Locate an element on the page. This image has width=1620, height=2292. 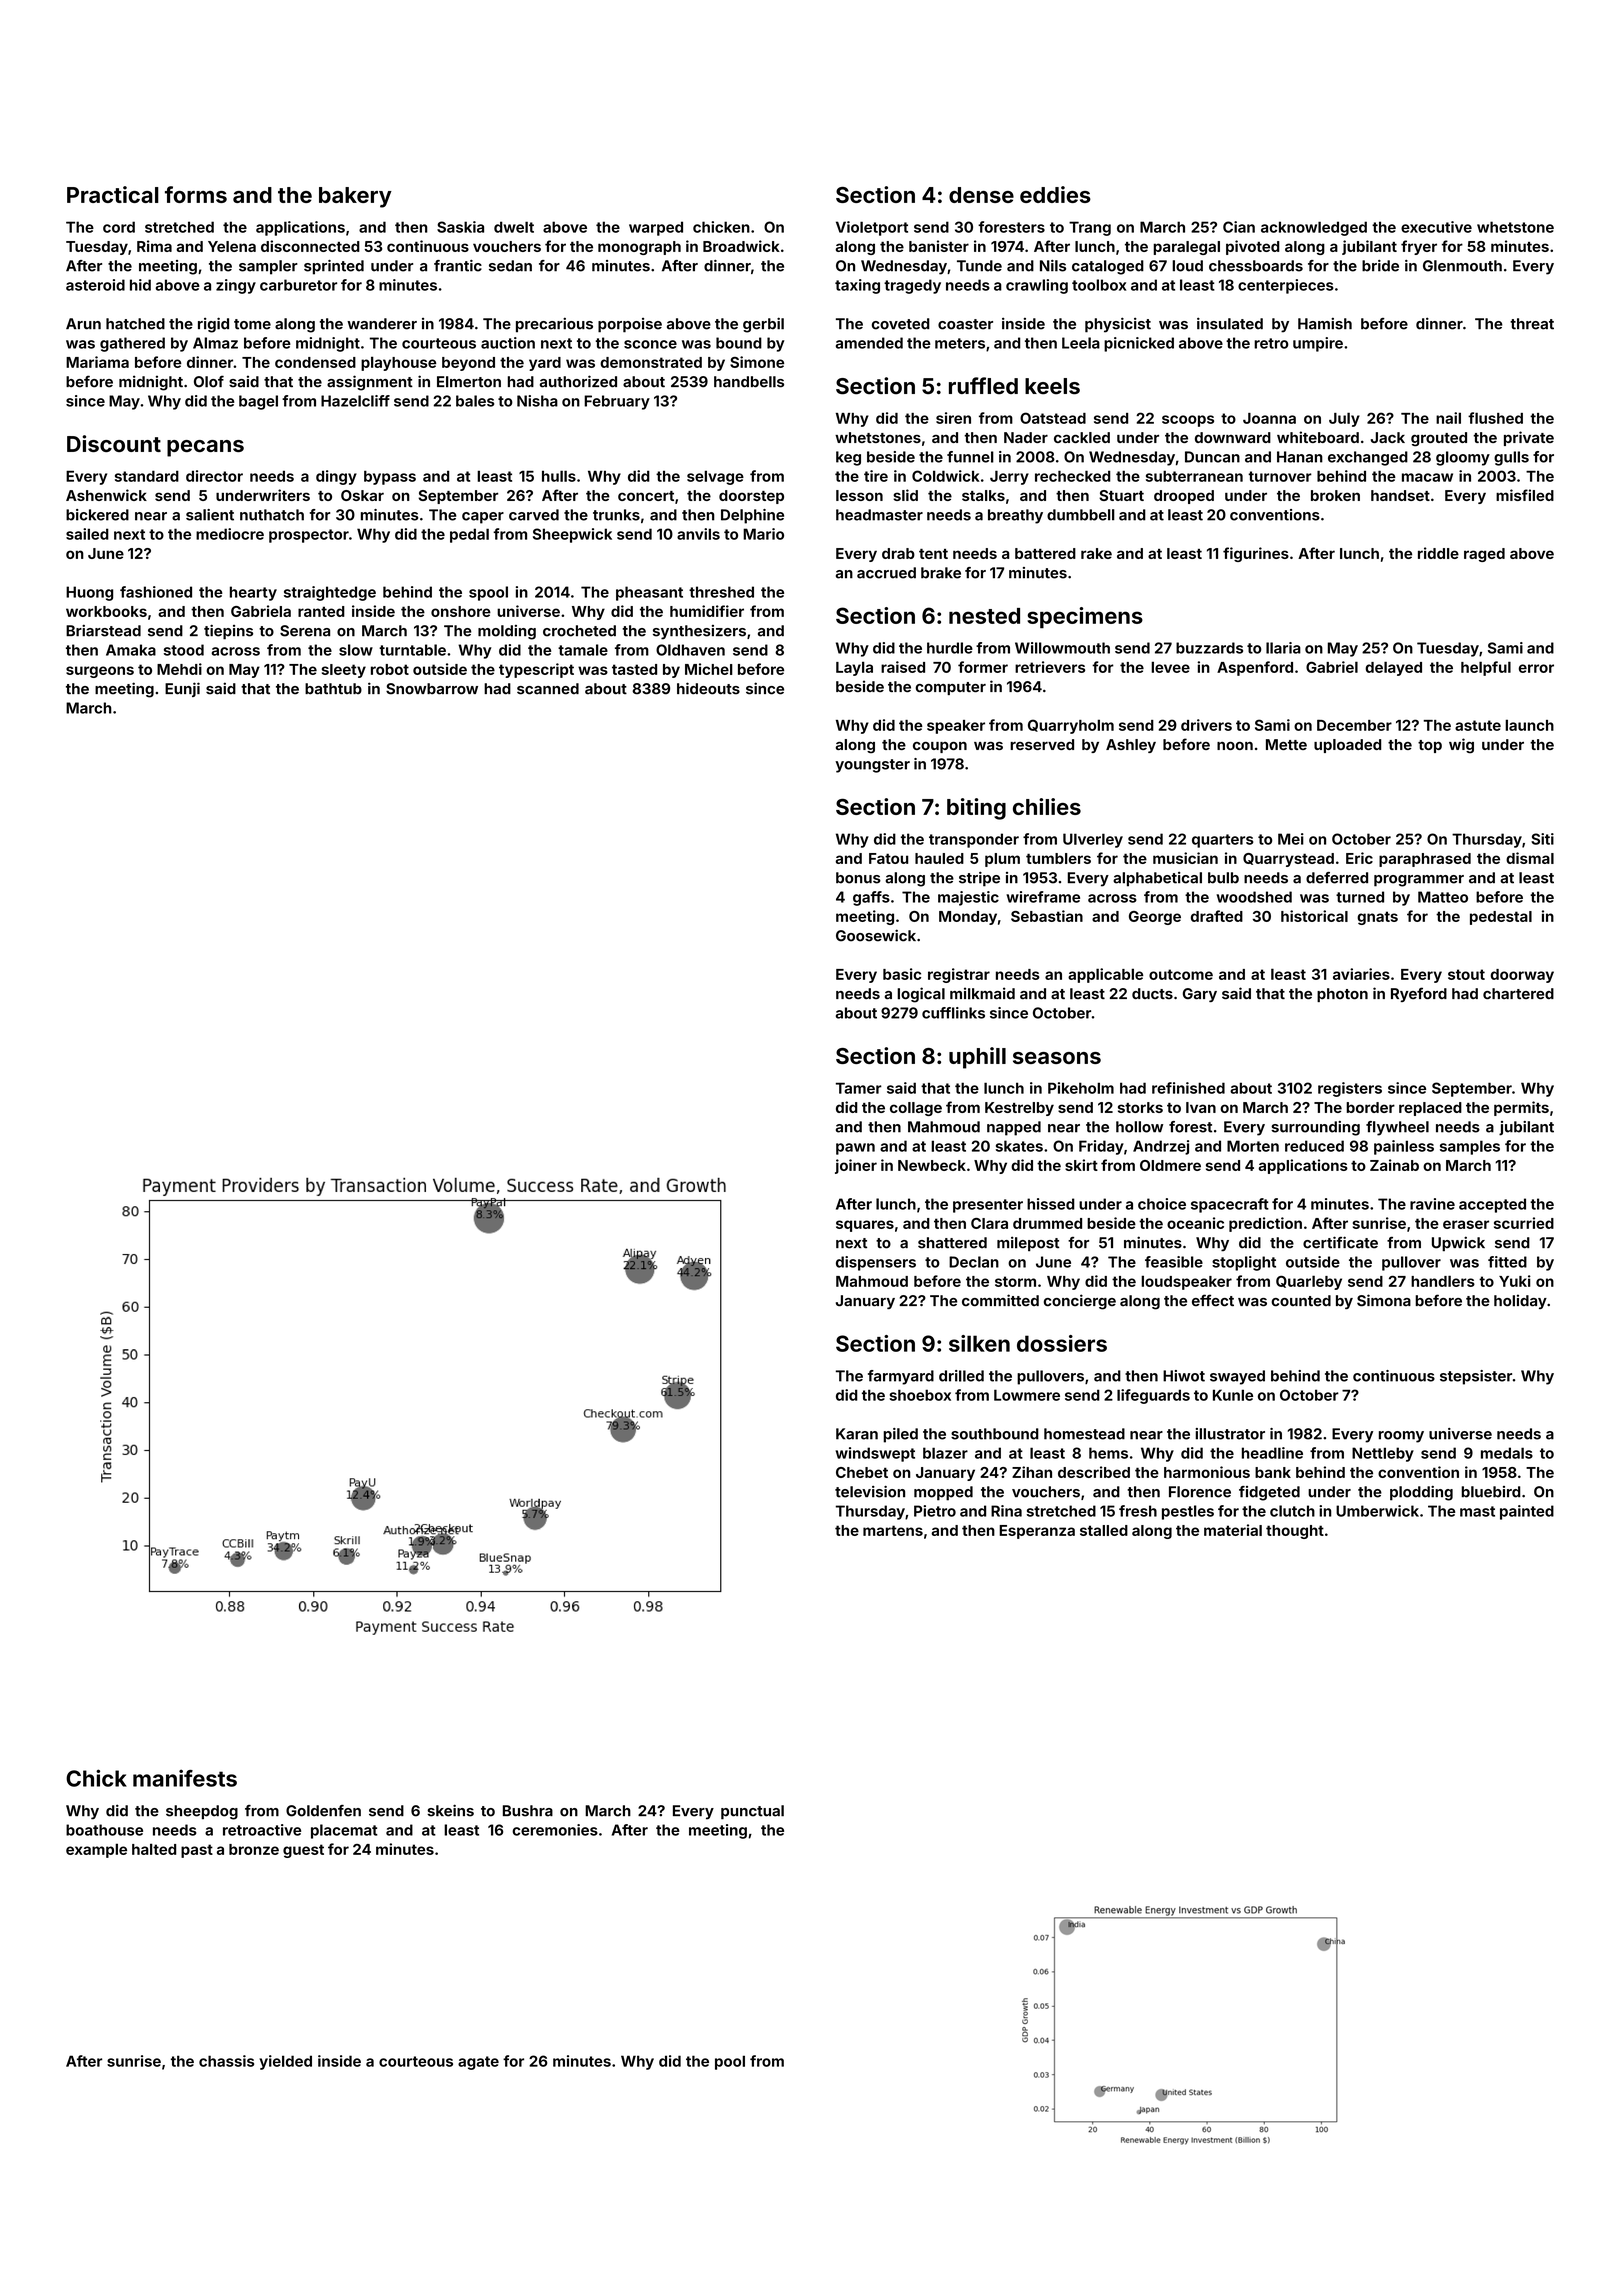
manifests is located at coordinates (185, 1778).
